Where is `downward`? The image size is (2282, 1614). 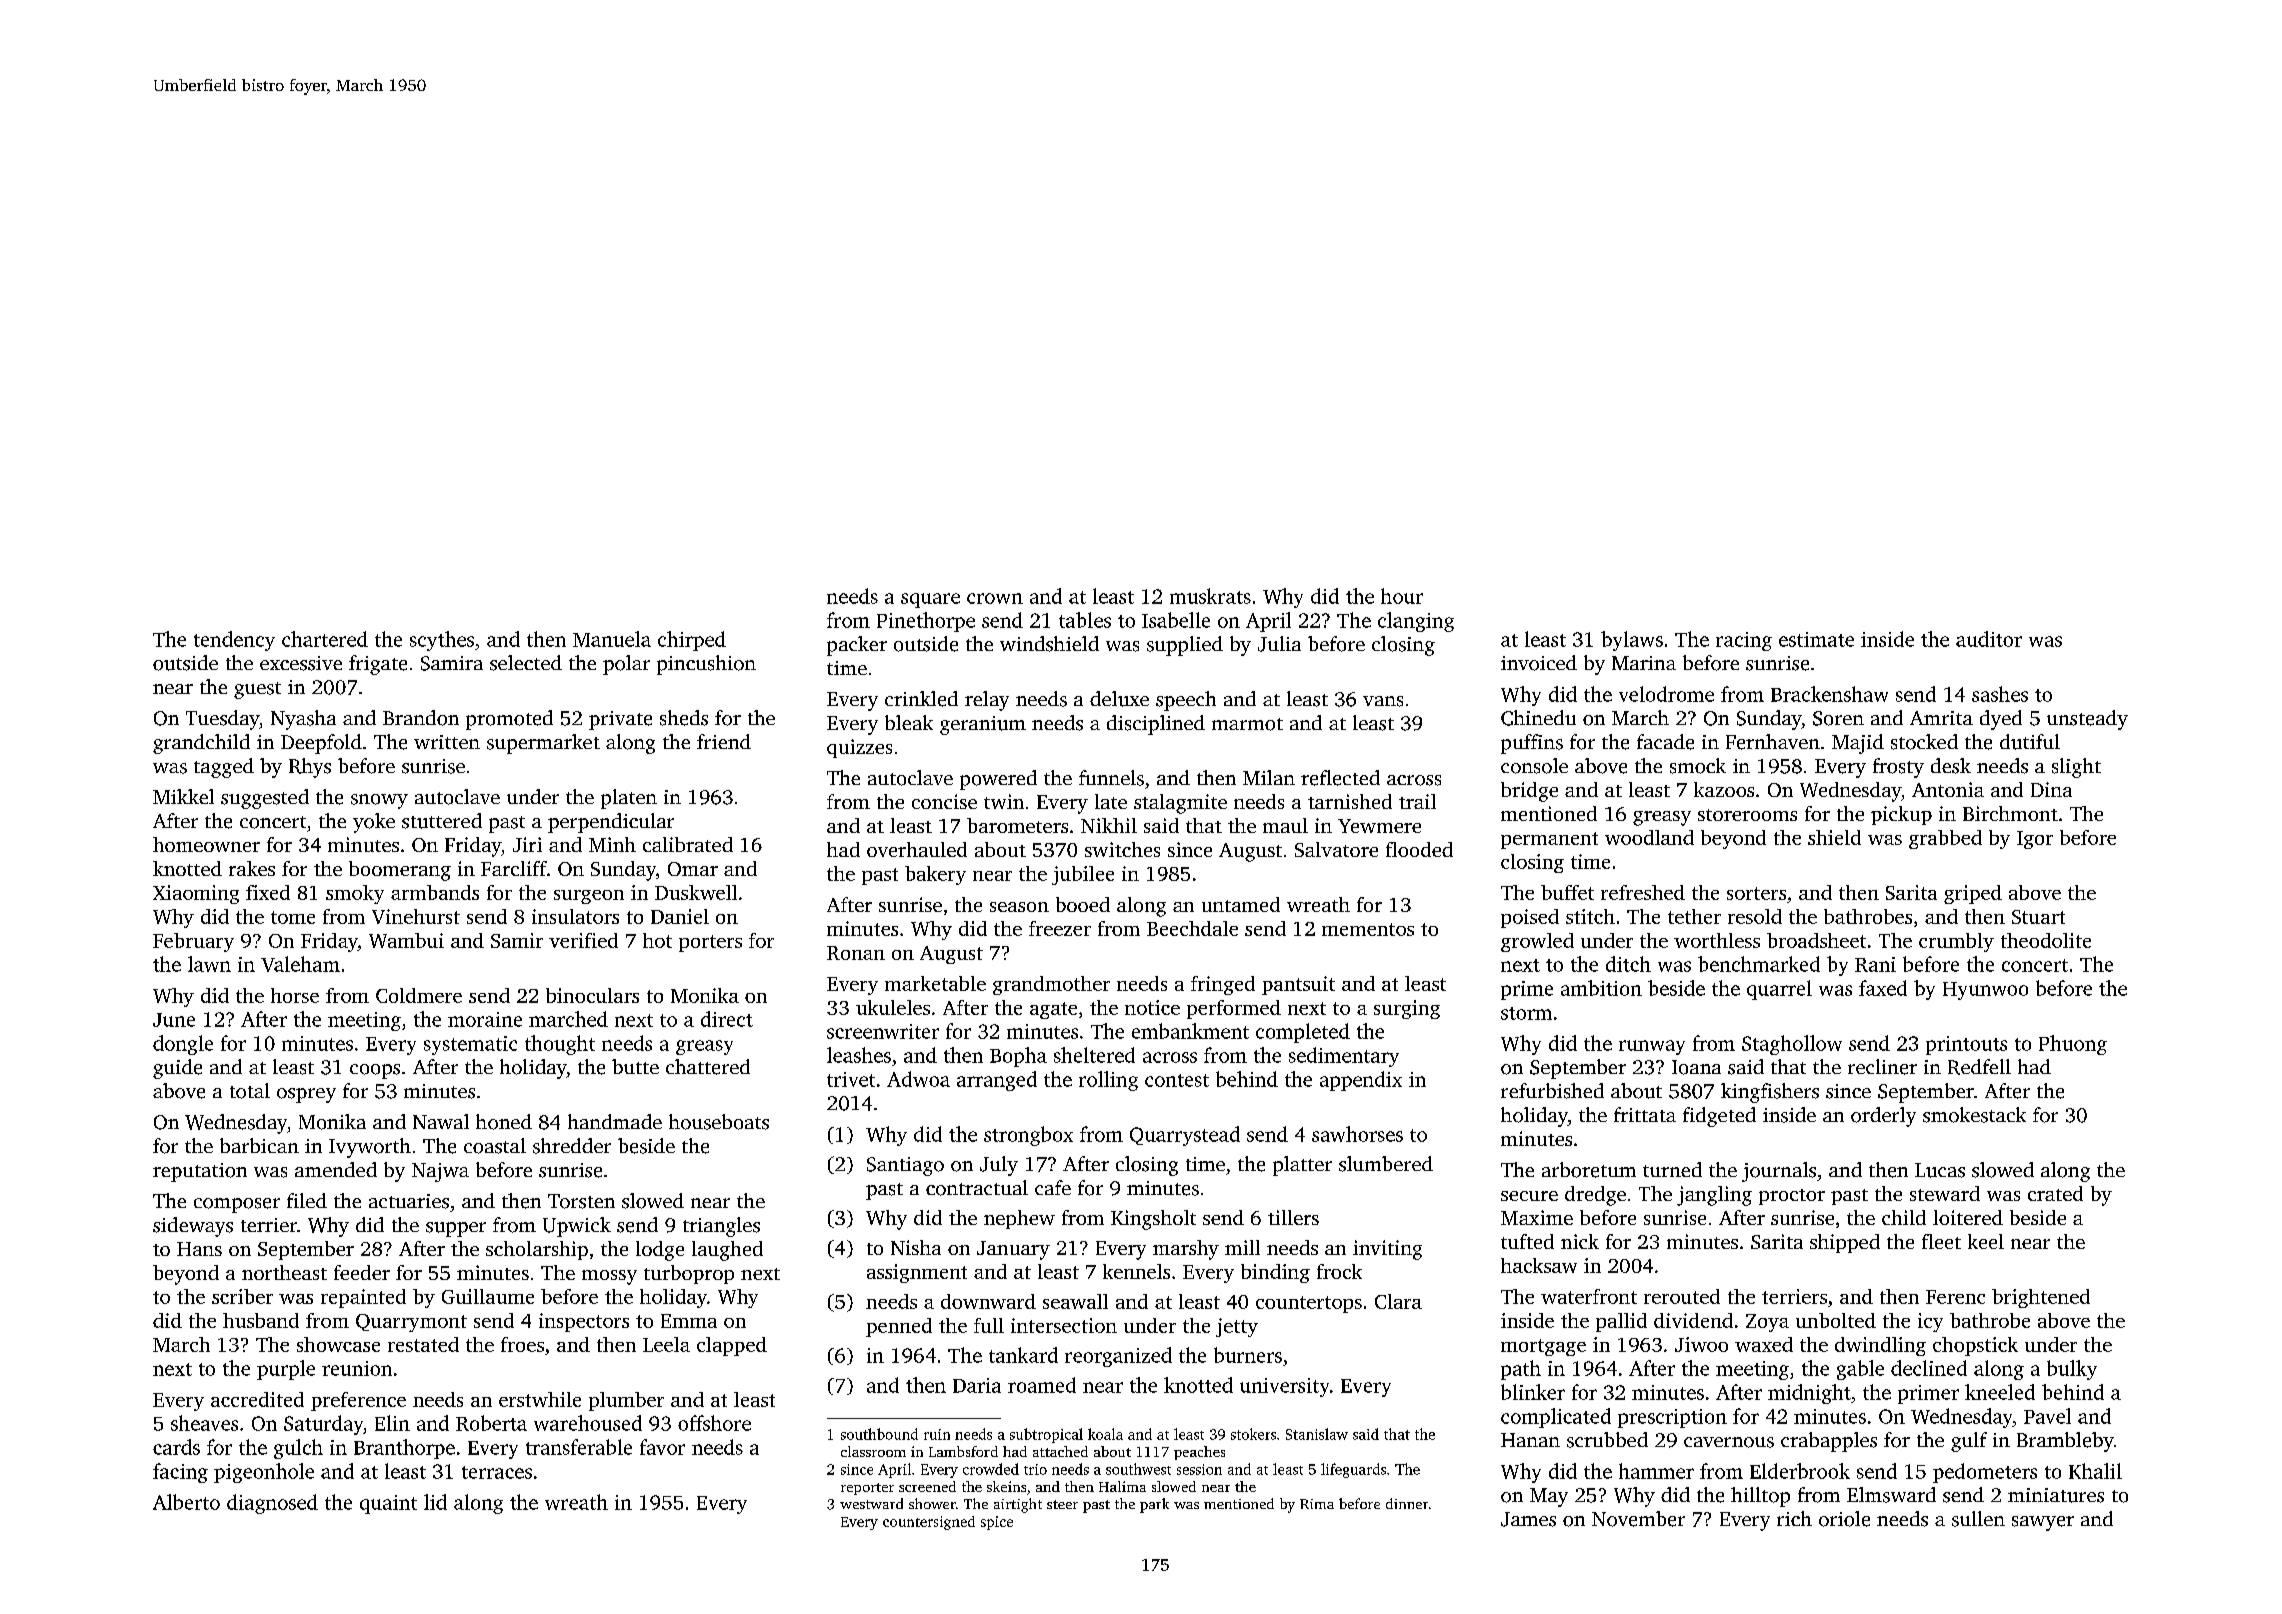 downward is located at coordinates (988, 1301).
